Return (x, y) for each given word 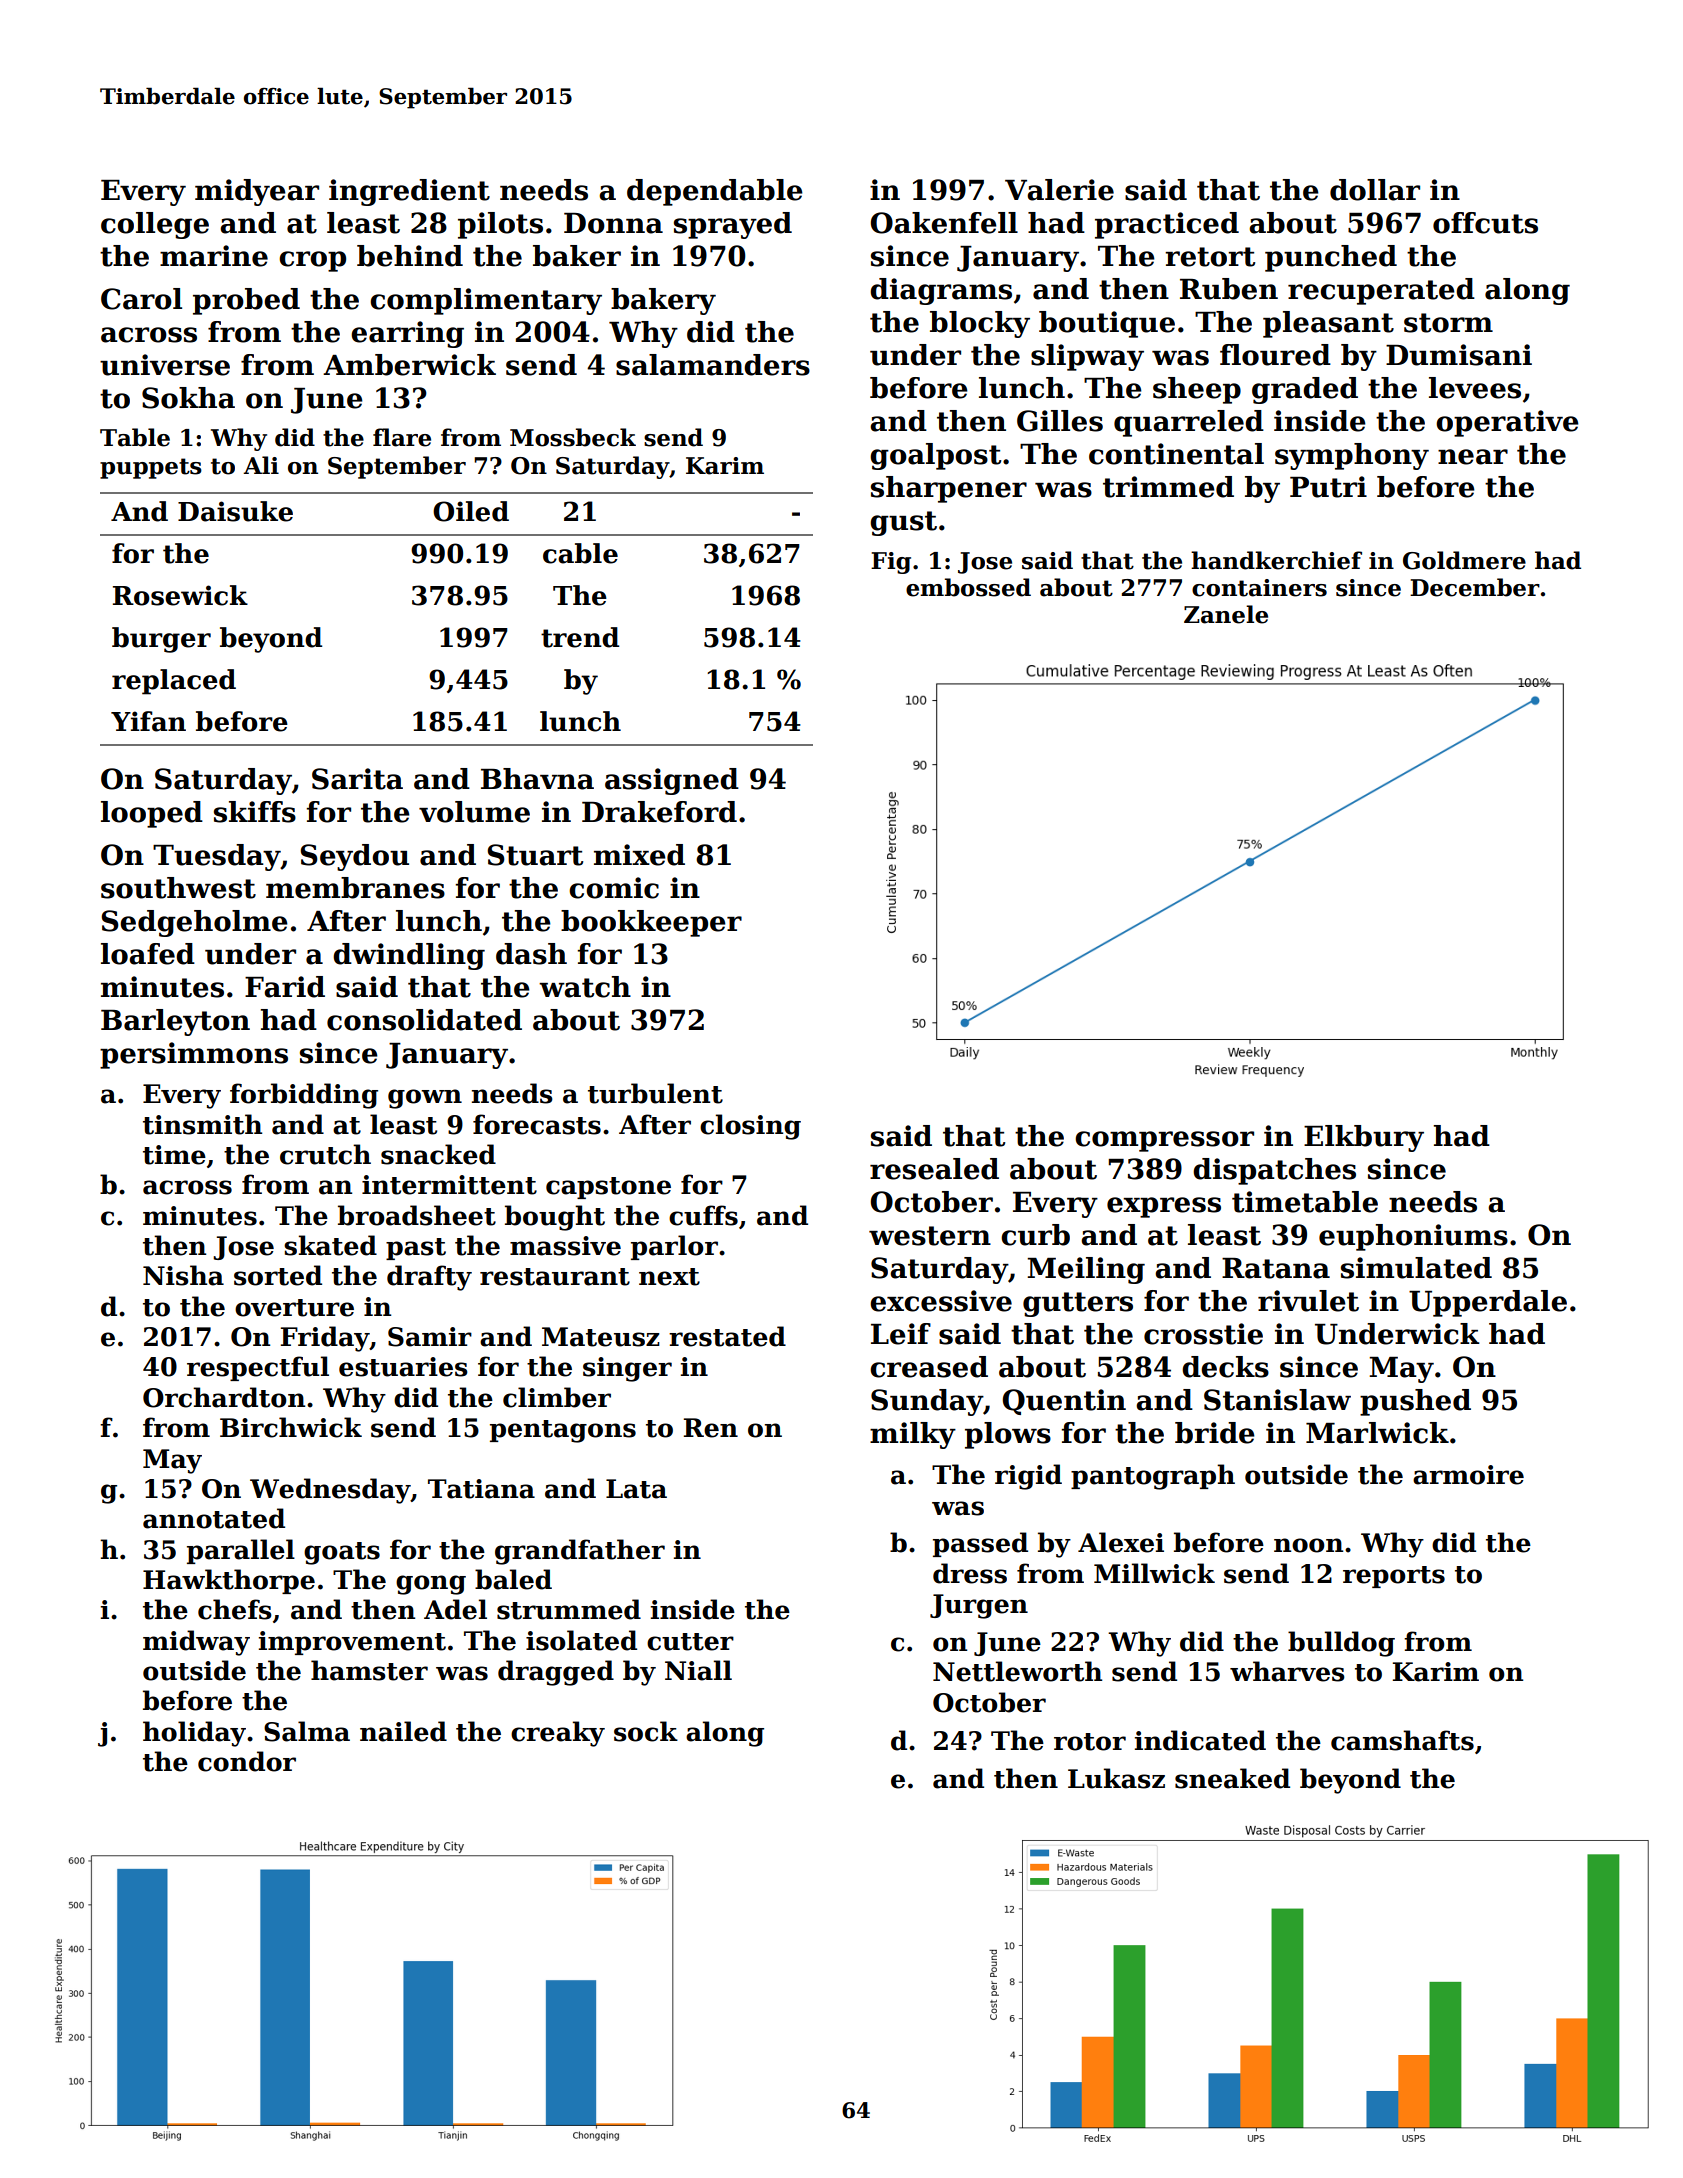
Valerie (1059, 190)
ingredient (409, 192)
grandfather (580, 1552)
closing (750, 1127)
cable (580, 553)
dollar (1375, 190)
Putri (1328, 487)
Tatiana (481, 1489)
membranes (355, 888)
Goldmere (1464, 560)
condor (247, 1761)
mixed (639, 855)
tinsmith (202, 1124)
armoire (1468, 1475)
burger (161, 640)
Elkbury (1364, 1138)
